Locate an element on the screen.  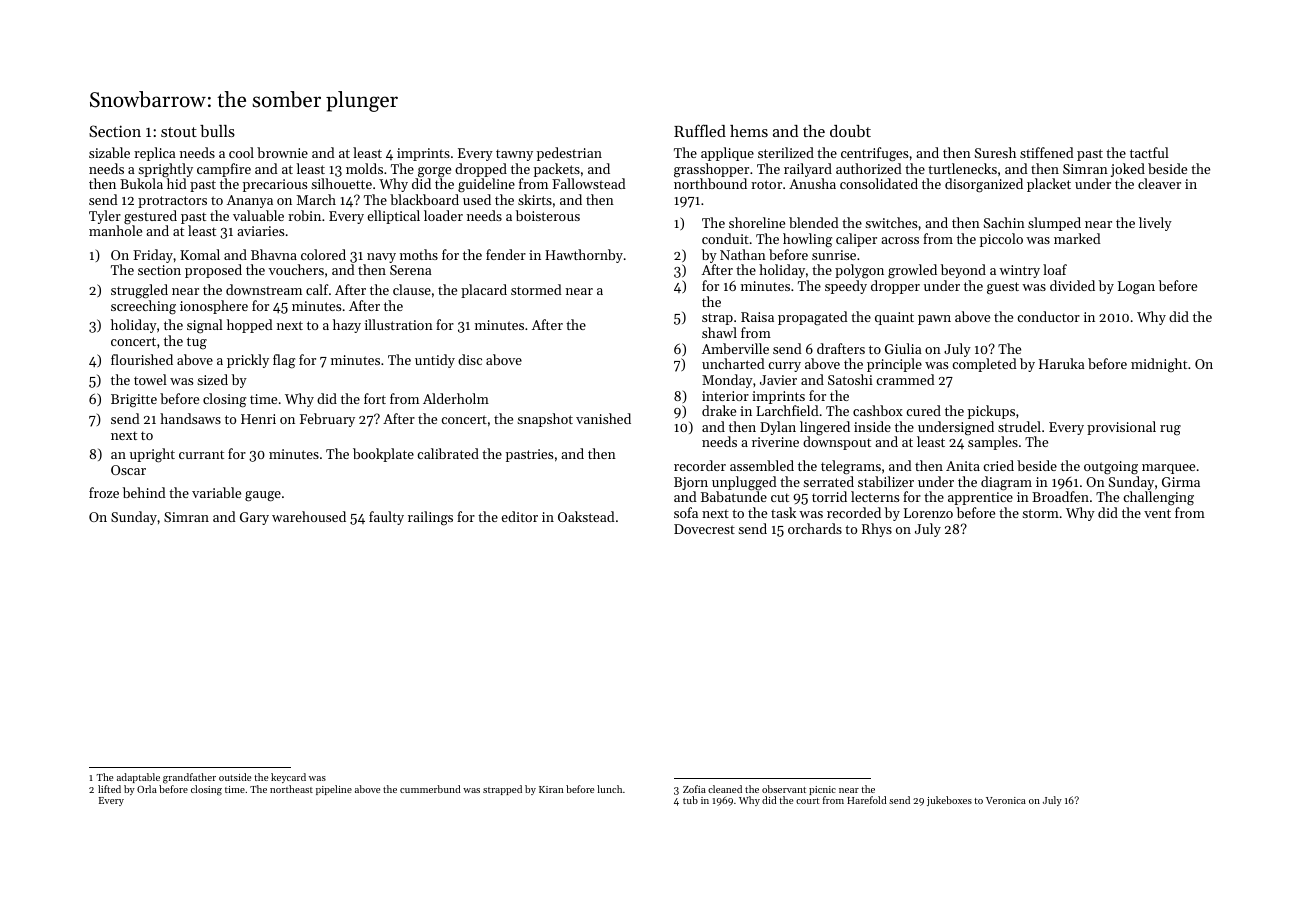
northbound is located at coordinates (710, 183).
